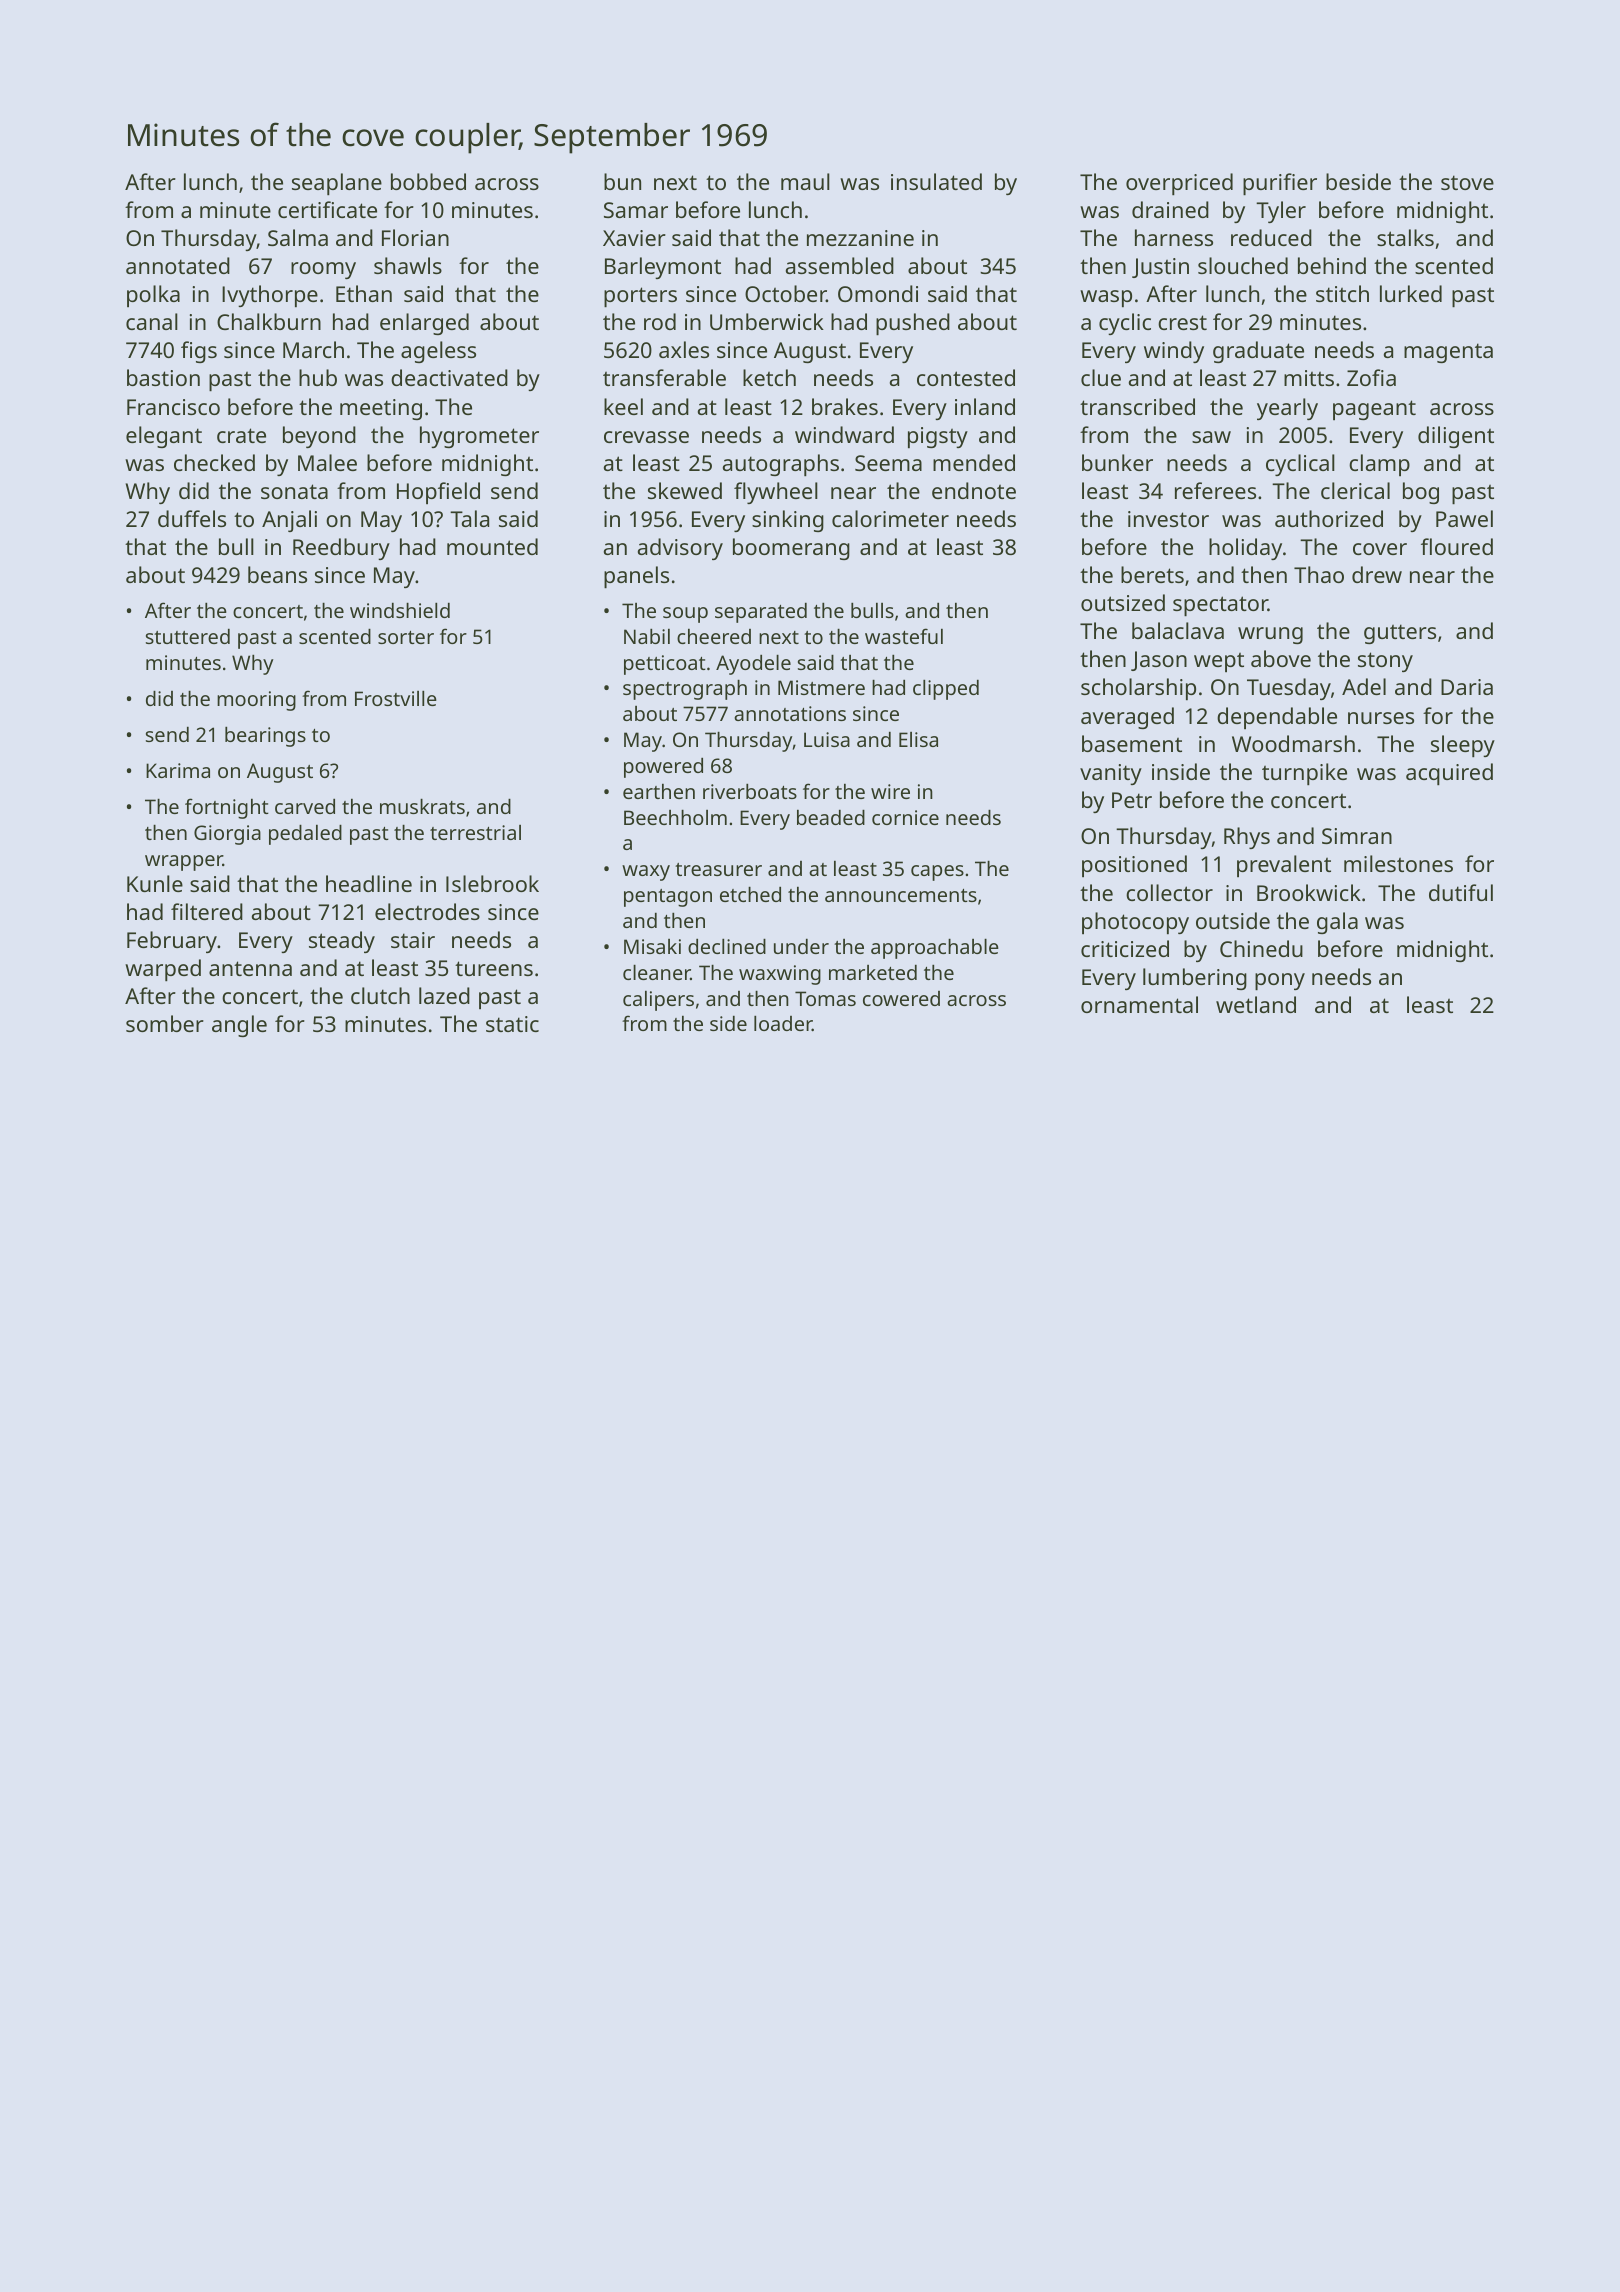  I want to click on maul, so click(805, 181).
